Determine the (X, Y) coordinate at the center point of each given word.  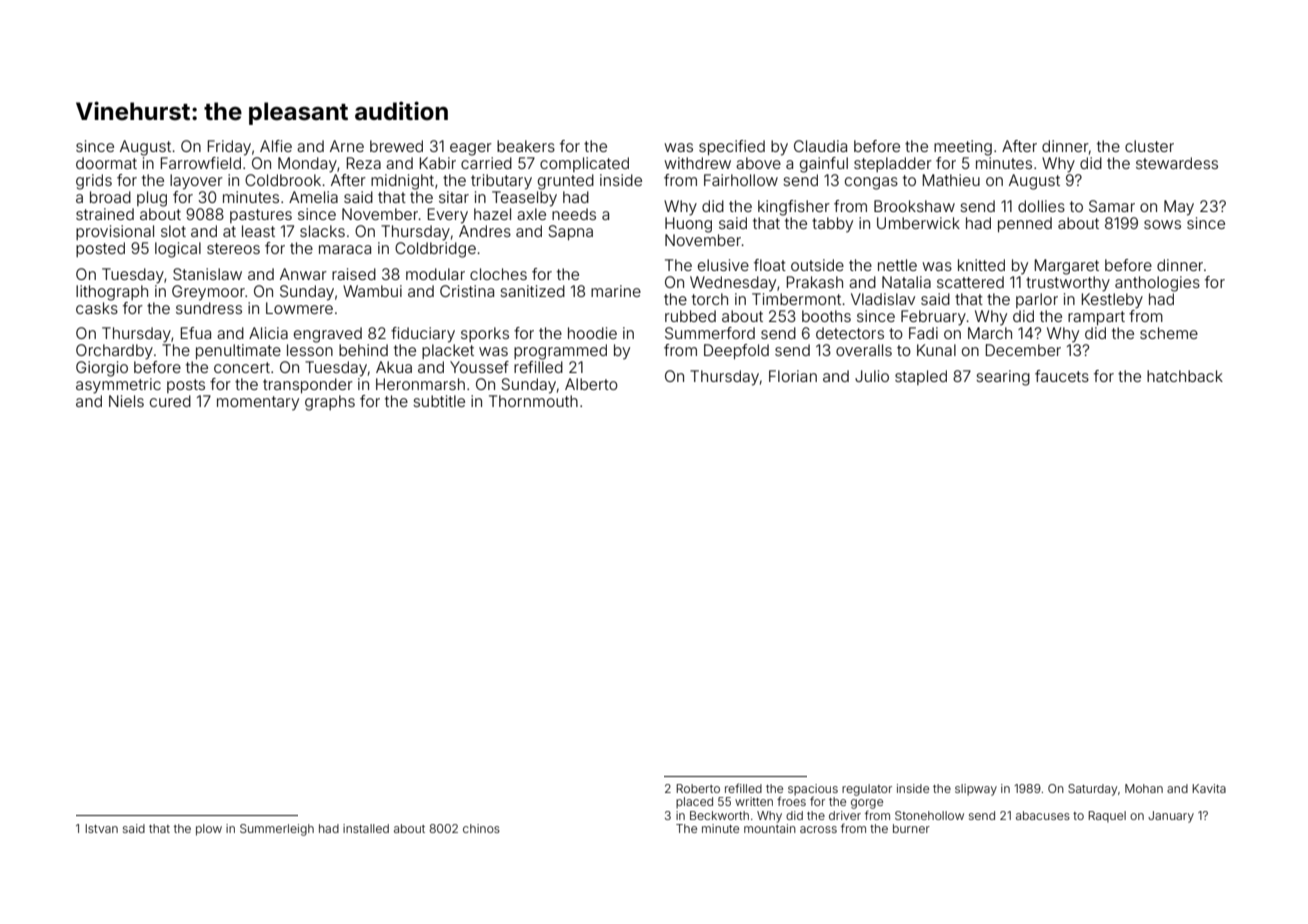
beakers (526, 146)
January (1171, 817)
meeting (963, 148)
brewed (396, 146)
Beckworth (719, 815)
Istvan (101, 828)
